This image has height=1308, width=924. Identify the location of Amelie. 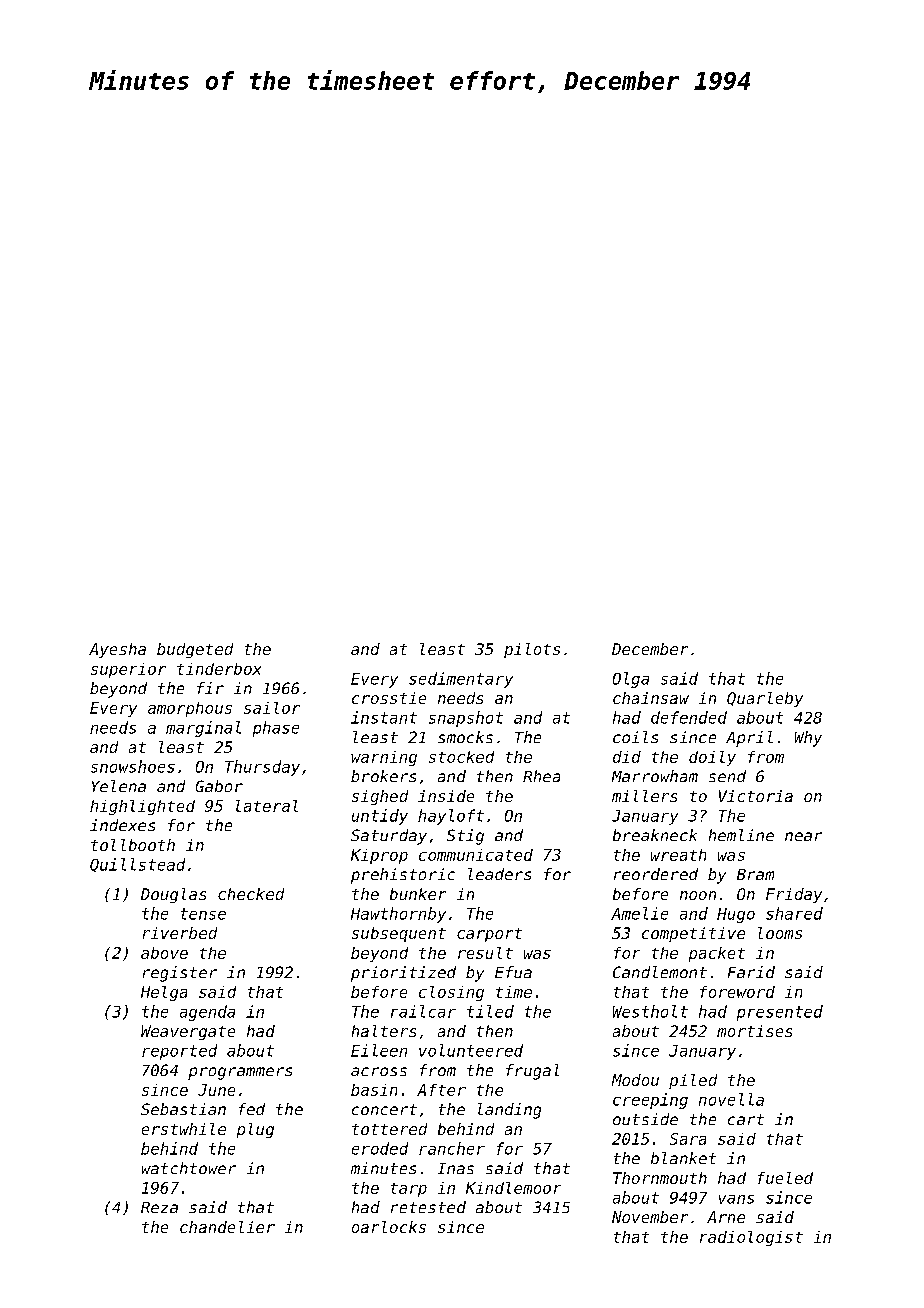
(639, 913).
